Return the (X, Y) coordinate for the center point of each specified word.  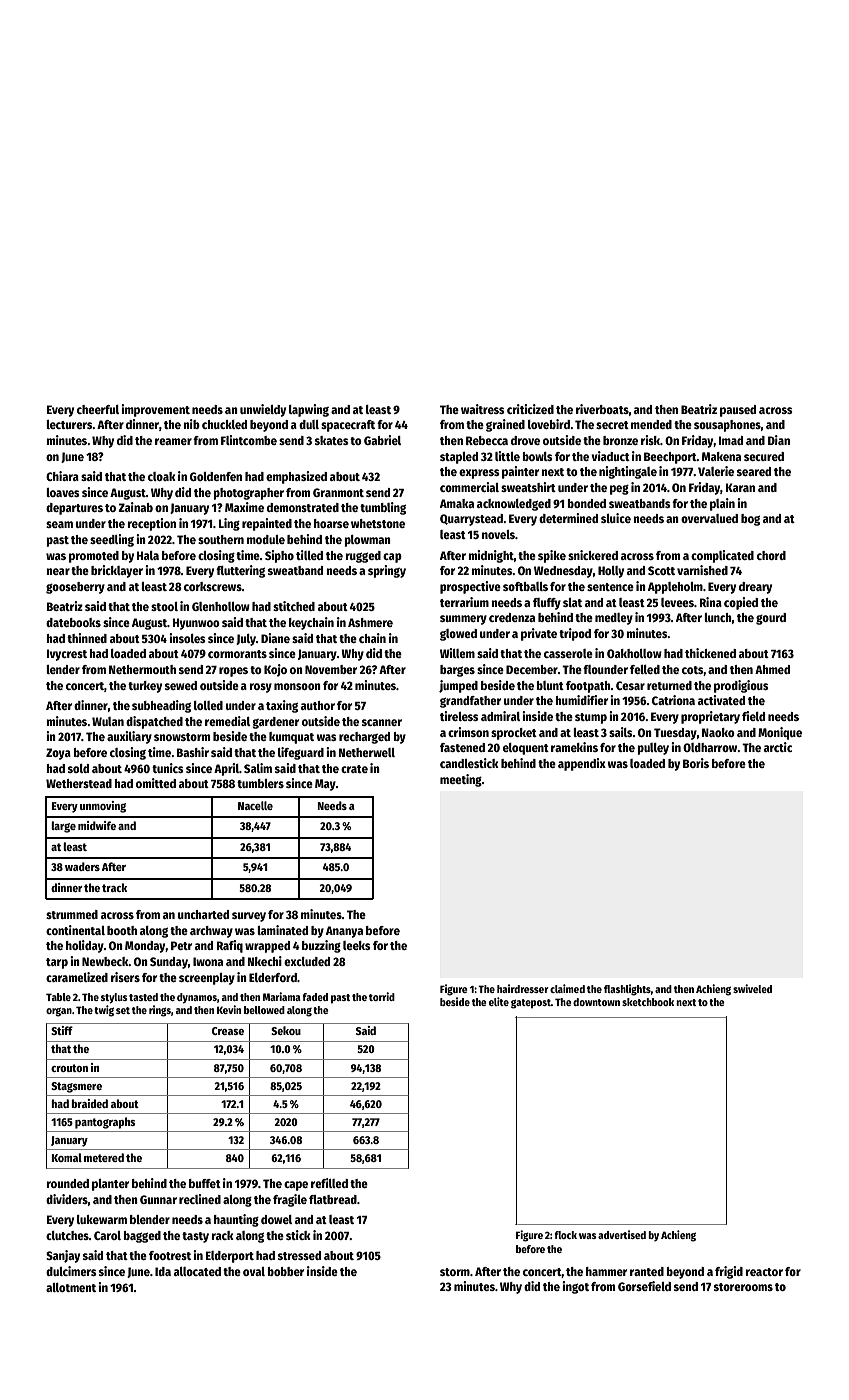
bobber (286, 1271)
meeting (461, 780)
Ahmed (772, 669)
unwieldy (263, 410)
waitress (483, 409)
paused (738, 411)
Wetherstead (79, 783)
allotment (71, 1287)
